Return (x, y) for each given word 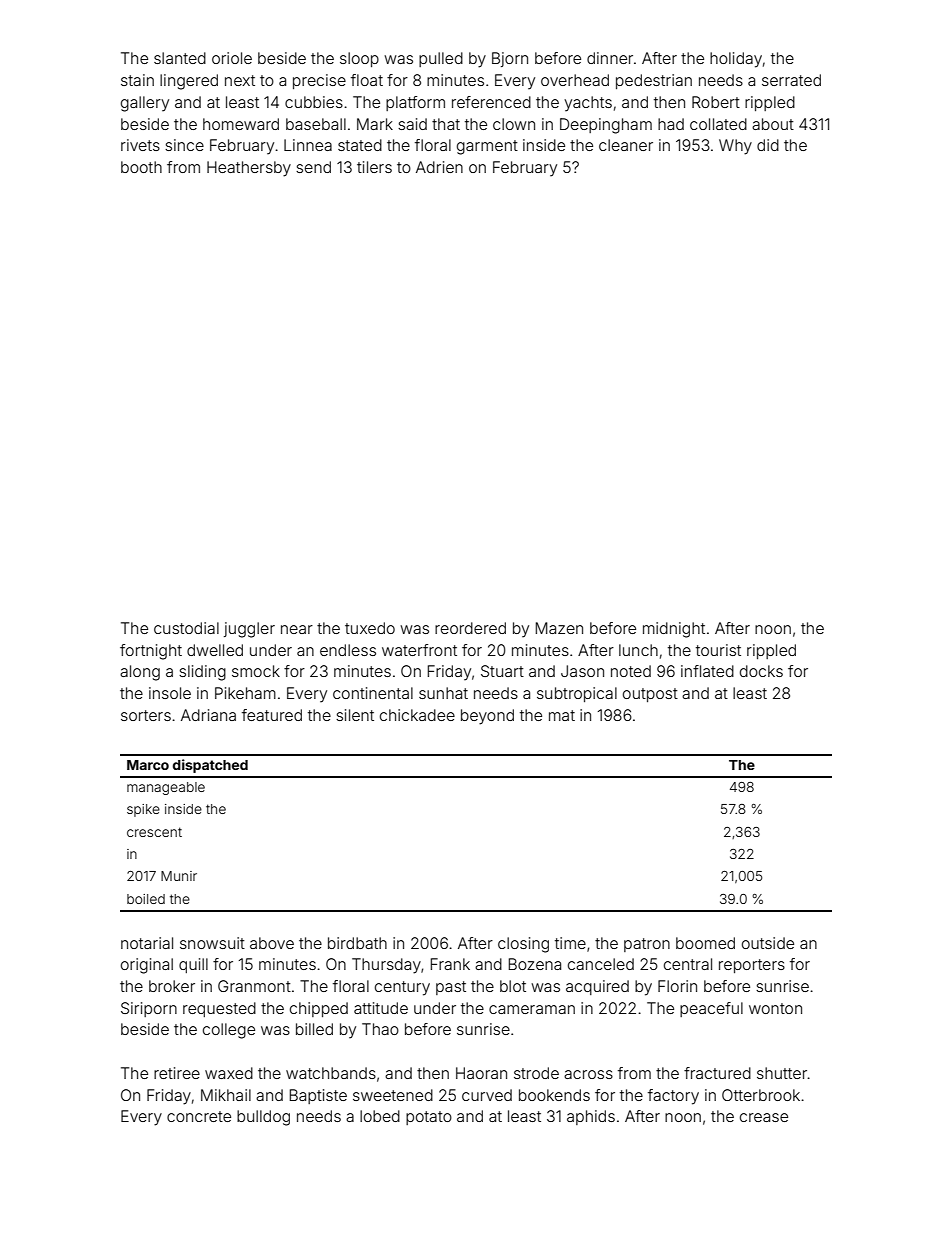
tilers (374, 167)
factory (673, 1097)
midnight (674, 630)
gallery (145, 104)
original (147, 966)
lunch (638, 650)
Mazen (559, 628)
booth (141, 167)
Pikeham (245, 693)
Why (735, 147)
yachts (588, 104)
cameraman (532, 1009)
